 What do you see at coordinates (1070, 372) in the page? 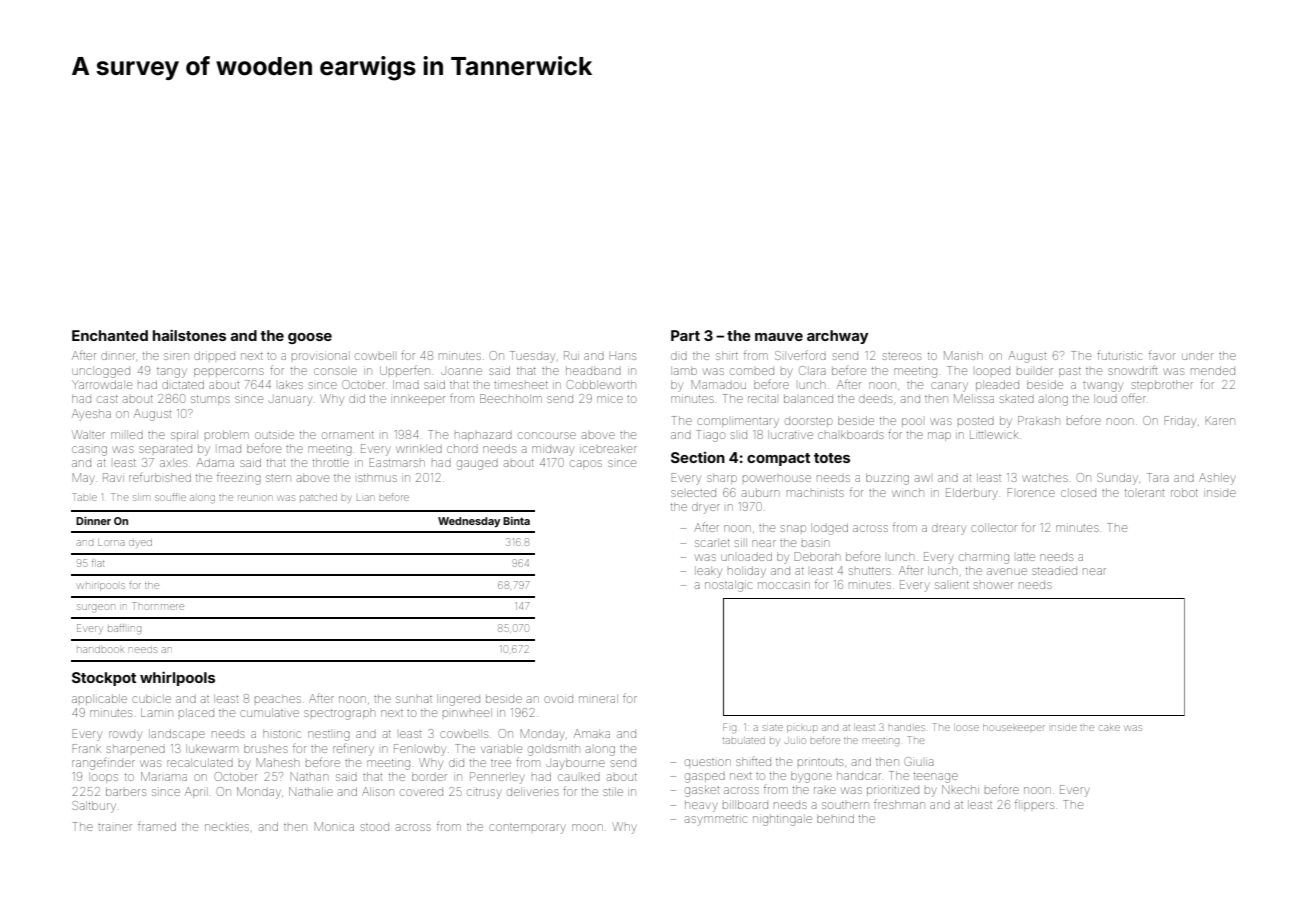
I see `past` at bounding box center [1070, 372].
